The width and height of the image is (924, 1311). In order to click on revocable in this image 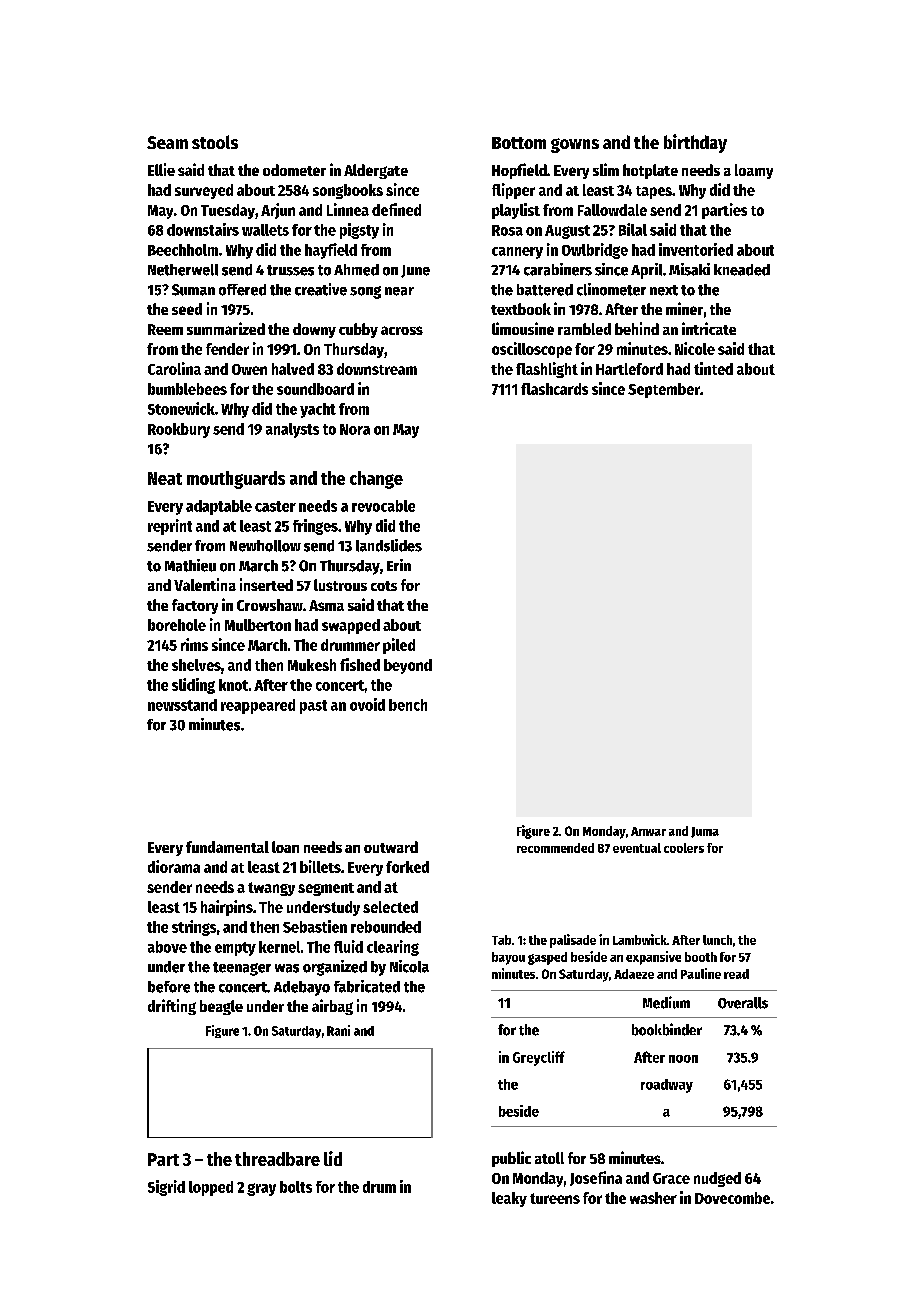, I will do `click(383, 506)`.
